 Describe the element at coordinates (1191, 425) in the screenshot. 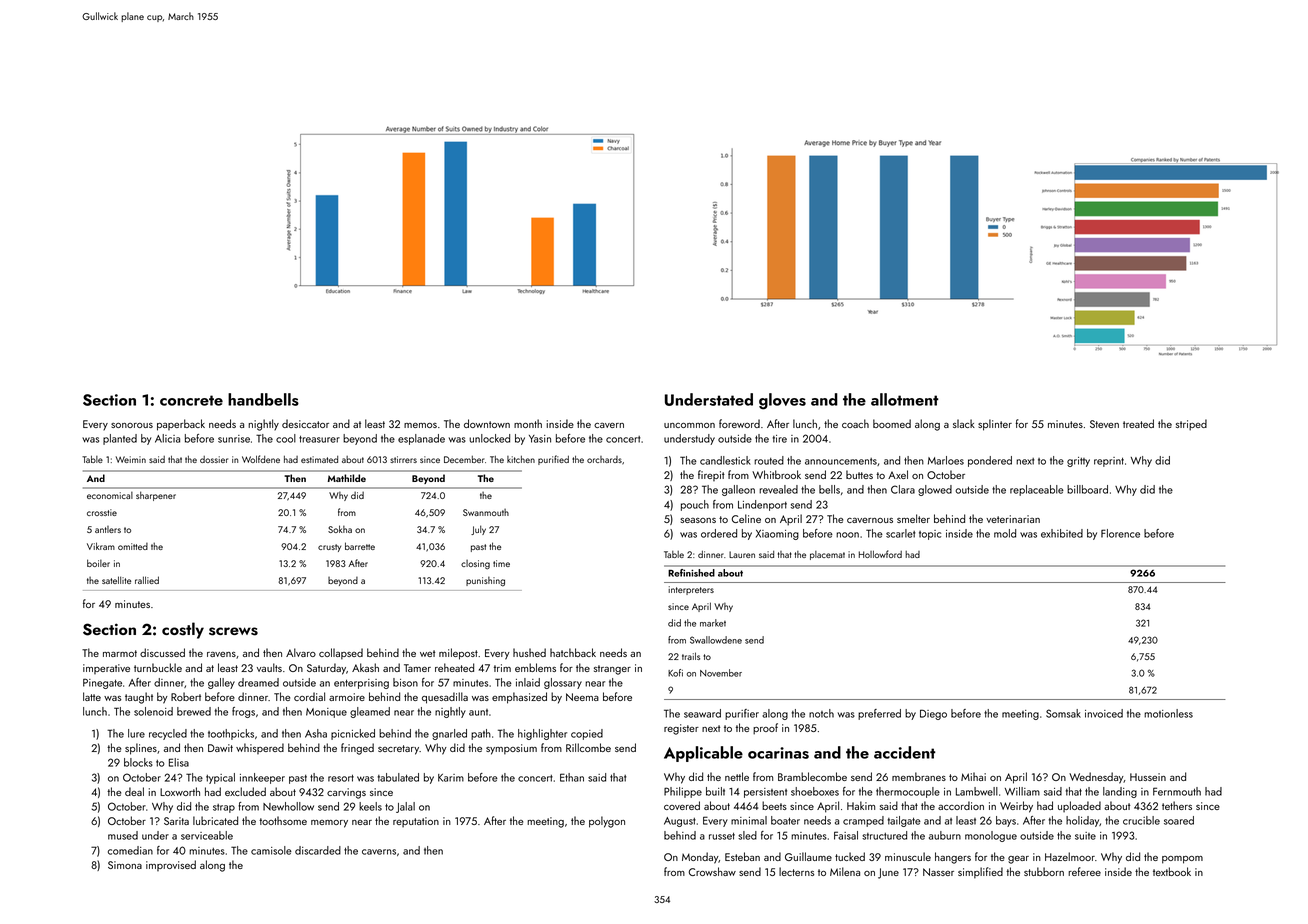

I see `striped` at that location.
